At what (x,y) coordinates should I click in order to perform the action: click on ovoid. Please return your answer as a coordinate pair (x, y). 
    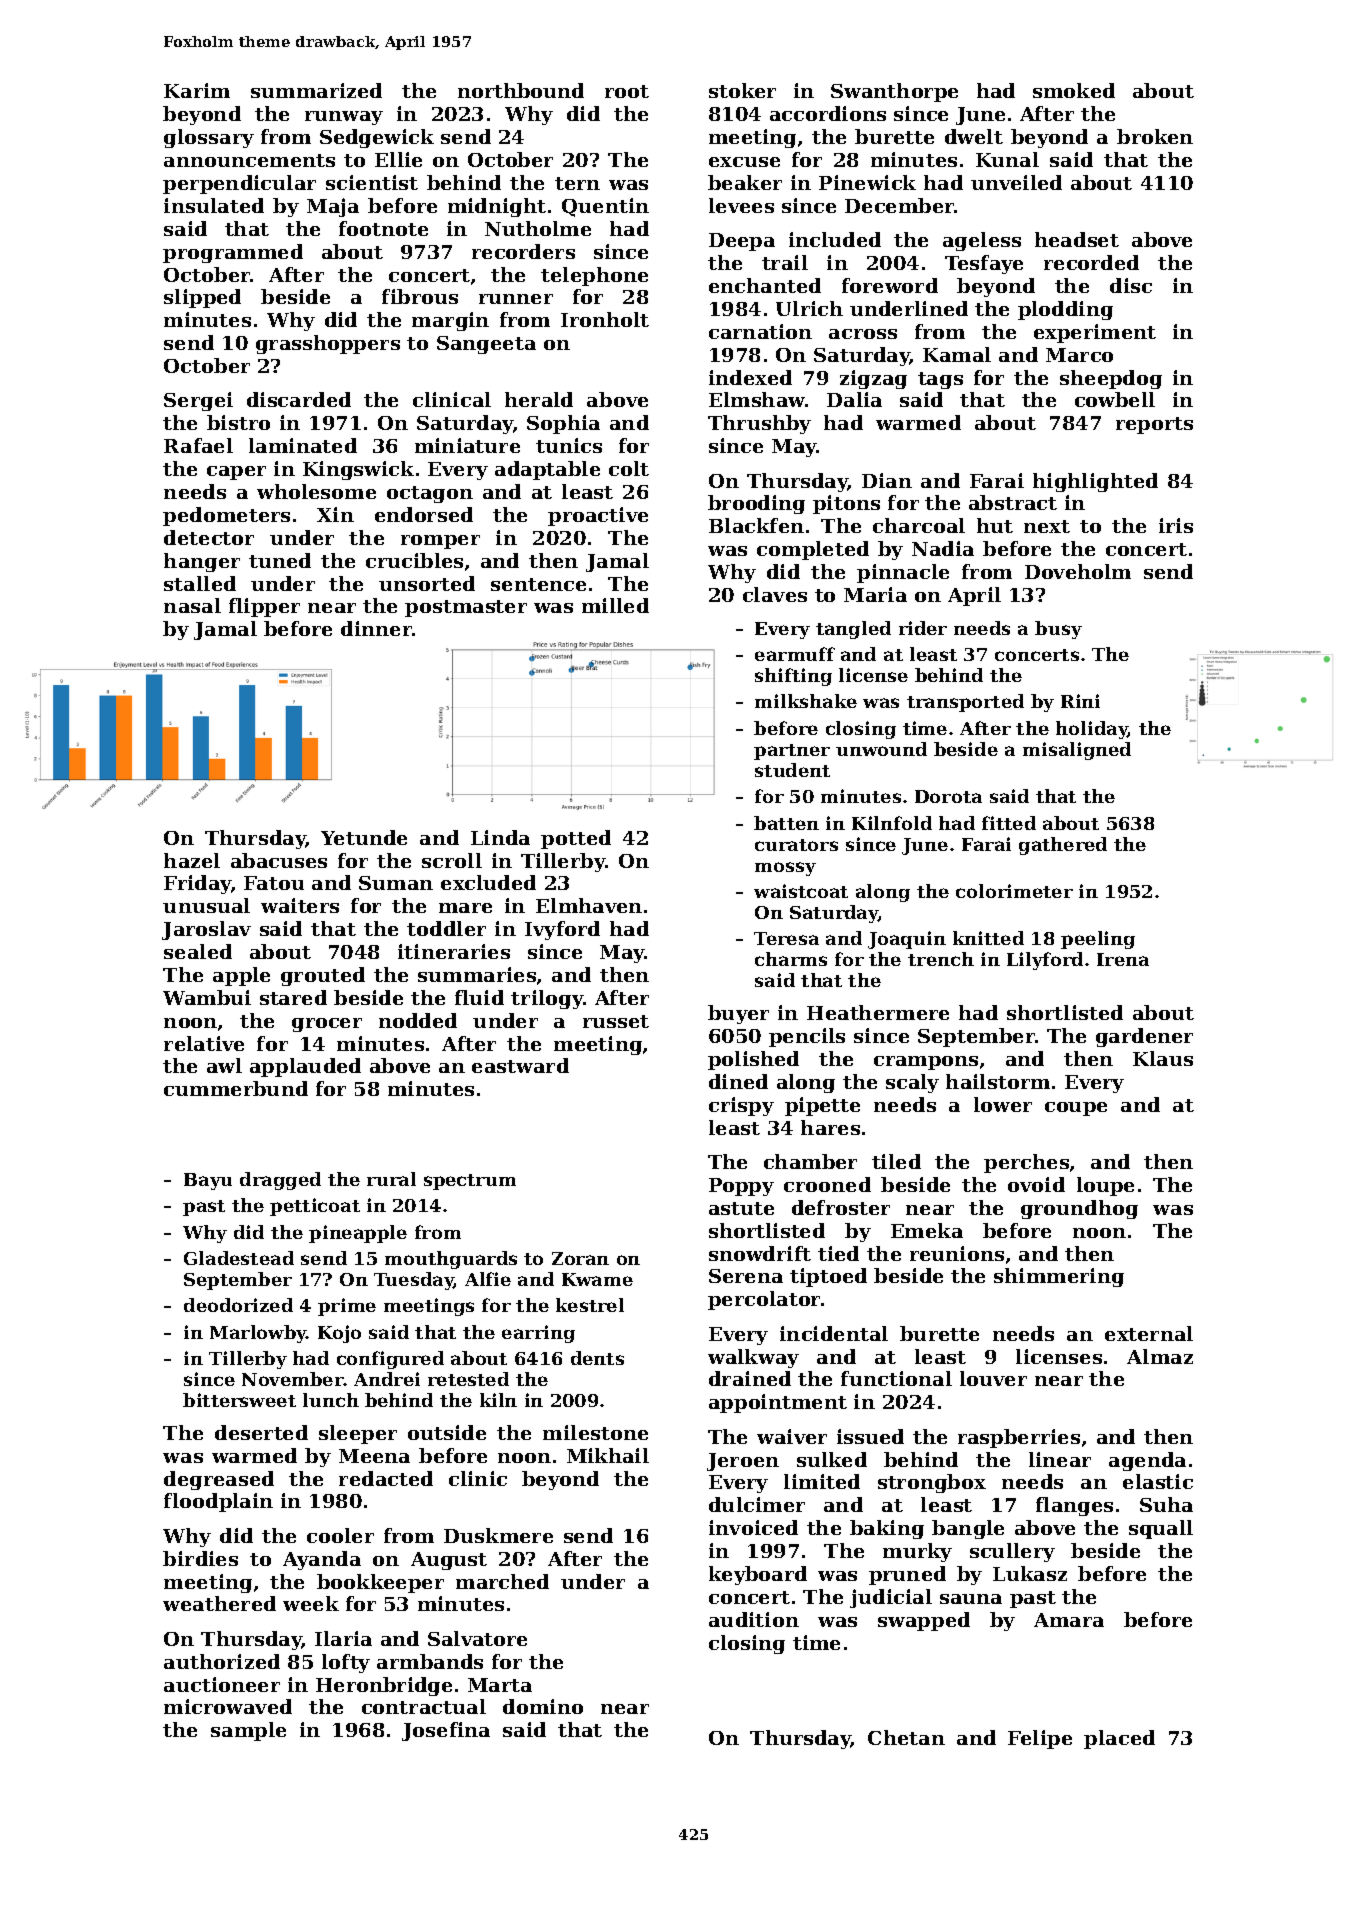
    Looking at the image, I should click on (1036, 1184).
